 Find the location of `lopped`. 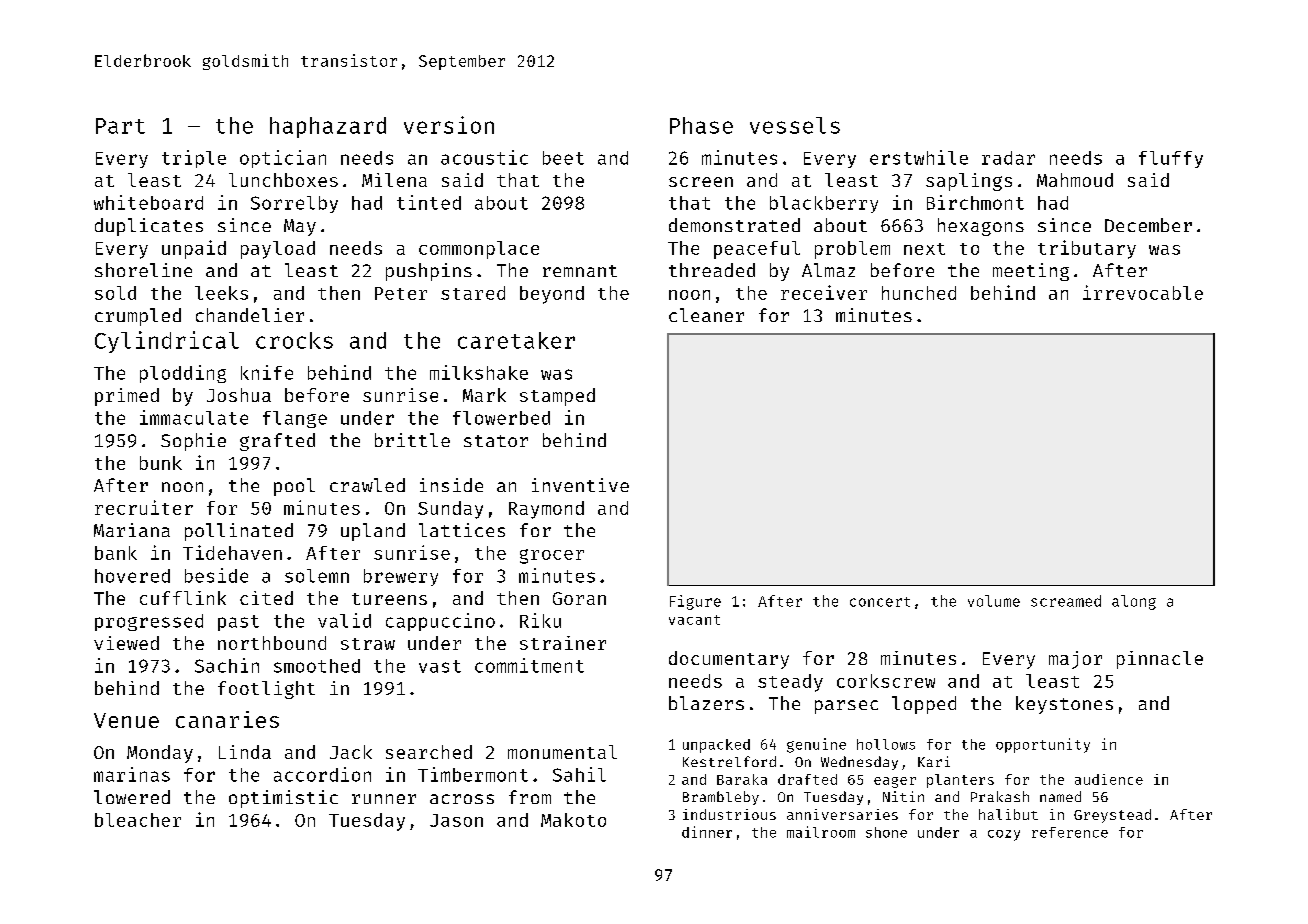

lopped is located at coordinates (924, 705).
